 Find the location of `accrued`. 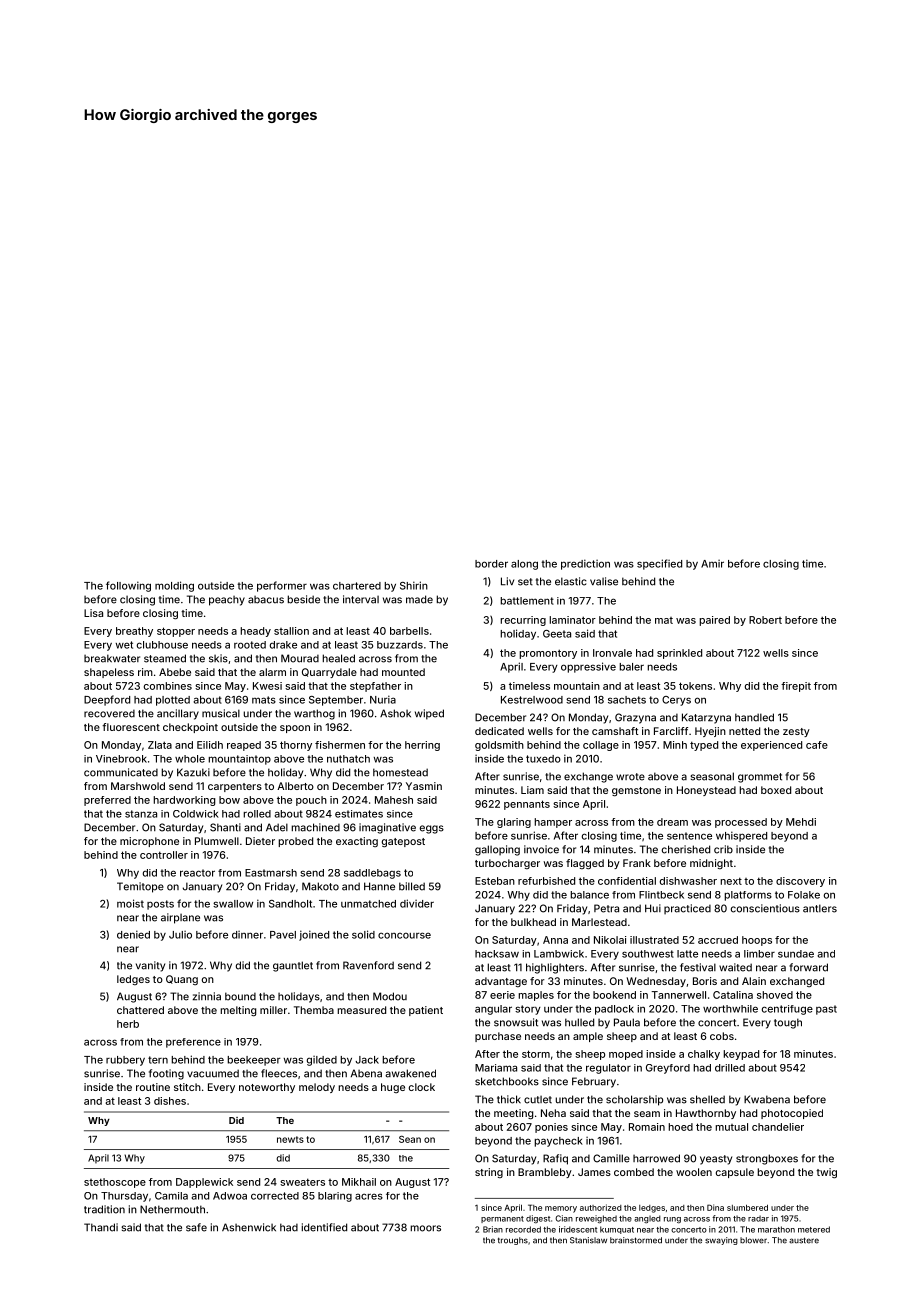

accrued is located at coordinates (718, 940).
